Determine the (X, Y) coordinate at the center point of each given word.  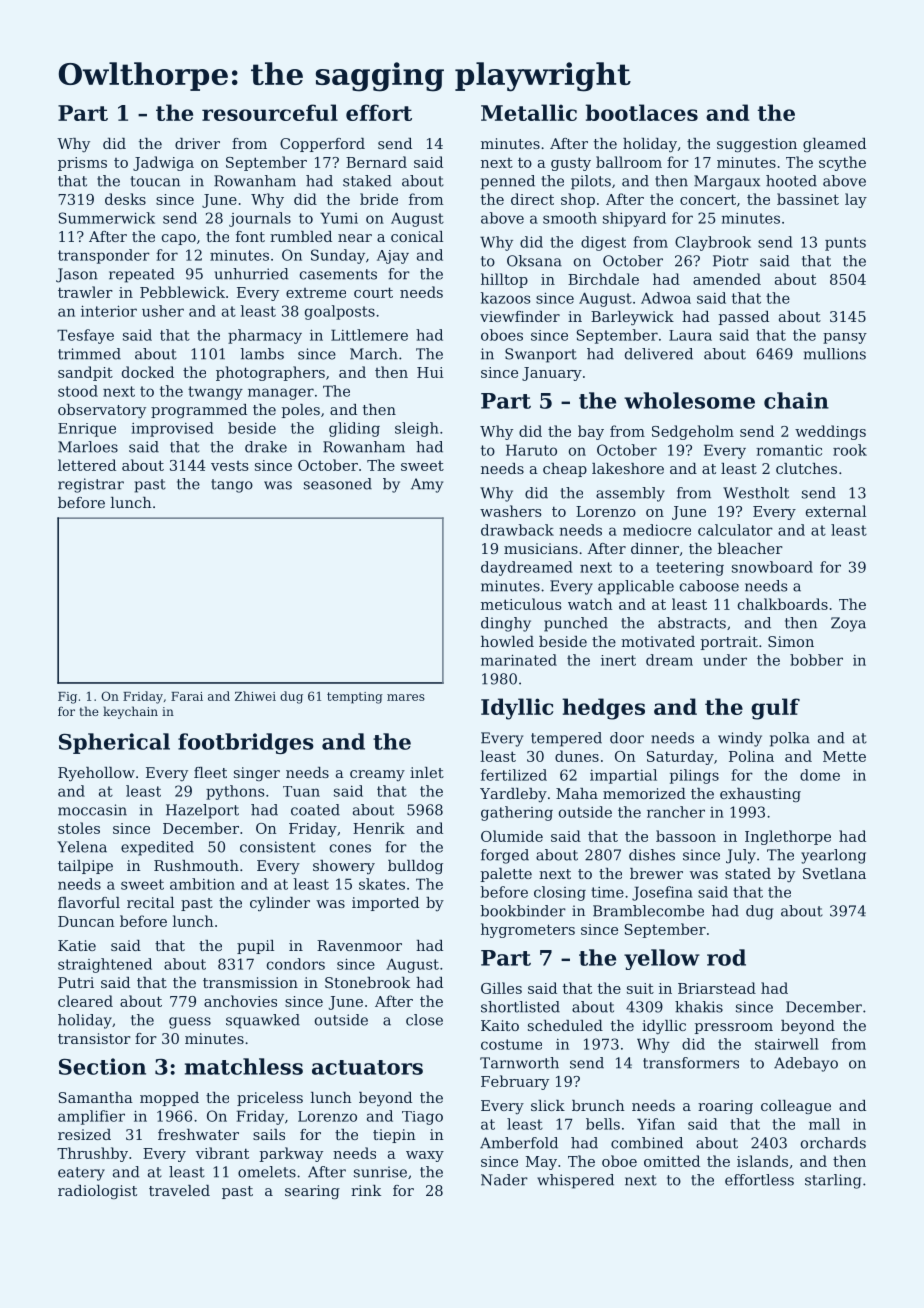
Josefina (662, 893)
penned (508, 182)
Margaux (727, 182)
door (627, 738)
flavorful (89, 902)
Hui (430, 372)
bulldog (415, 867)
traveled (179, 1190)
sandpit (85, 373)
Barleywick (632, 318)
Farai (187, 696)
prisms (82, 164)
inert (618, 660)
